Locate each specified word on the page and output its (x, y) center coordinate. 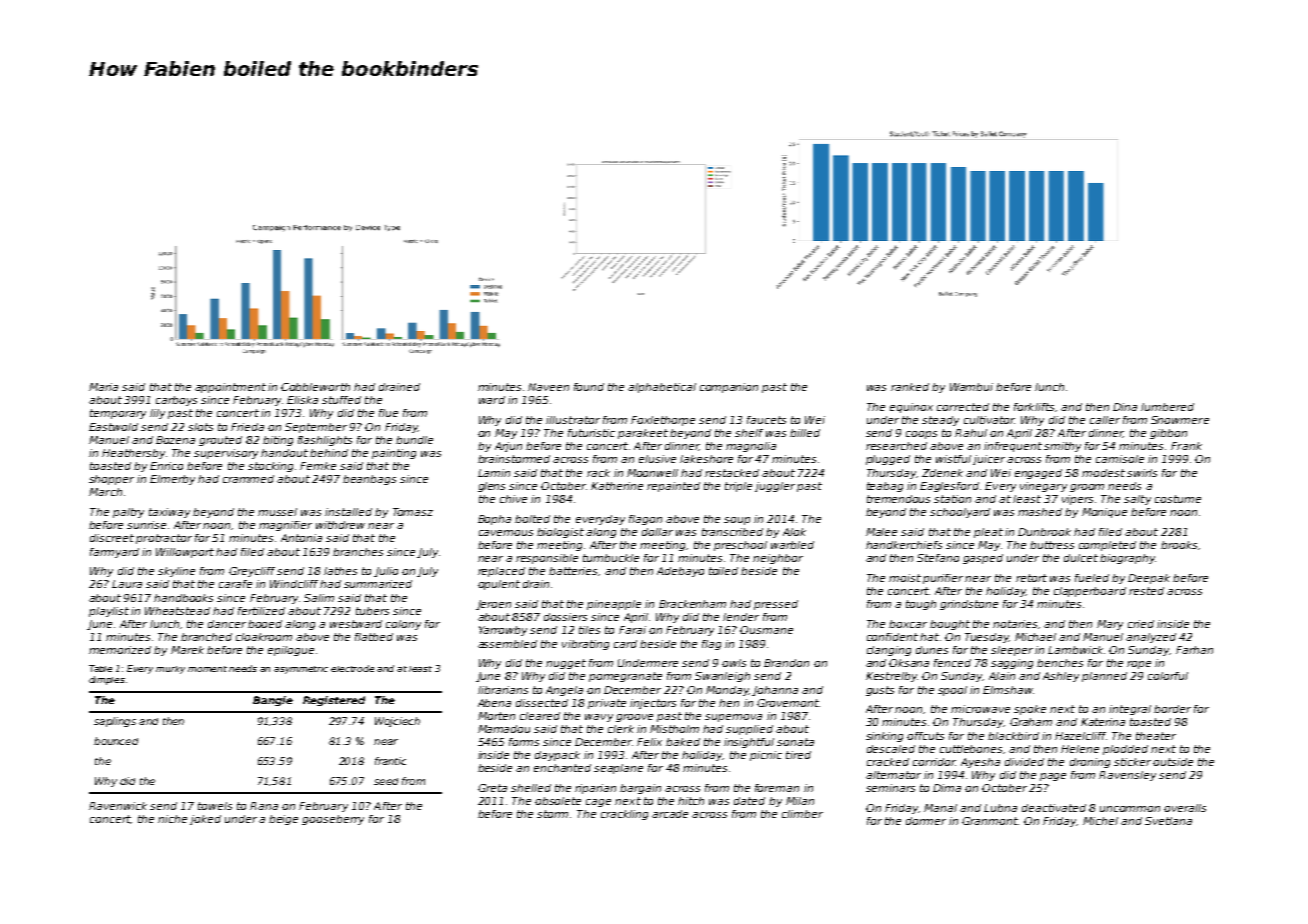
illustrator (573, 420)
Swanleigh (722, 677)
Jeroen (493, 605)
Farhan (1194, 650)
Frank (1186, 446)
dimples (107, 680)
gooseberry (333, 820)
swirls (1142, 473)
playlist (109, 612)
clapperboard (1090, 592)
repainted (673, 487)
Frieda (247, 427)
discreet (112, 538)
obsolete (558, 801)
